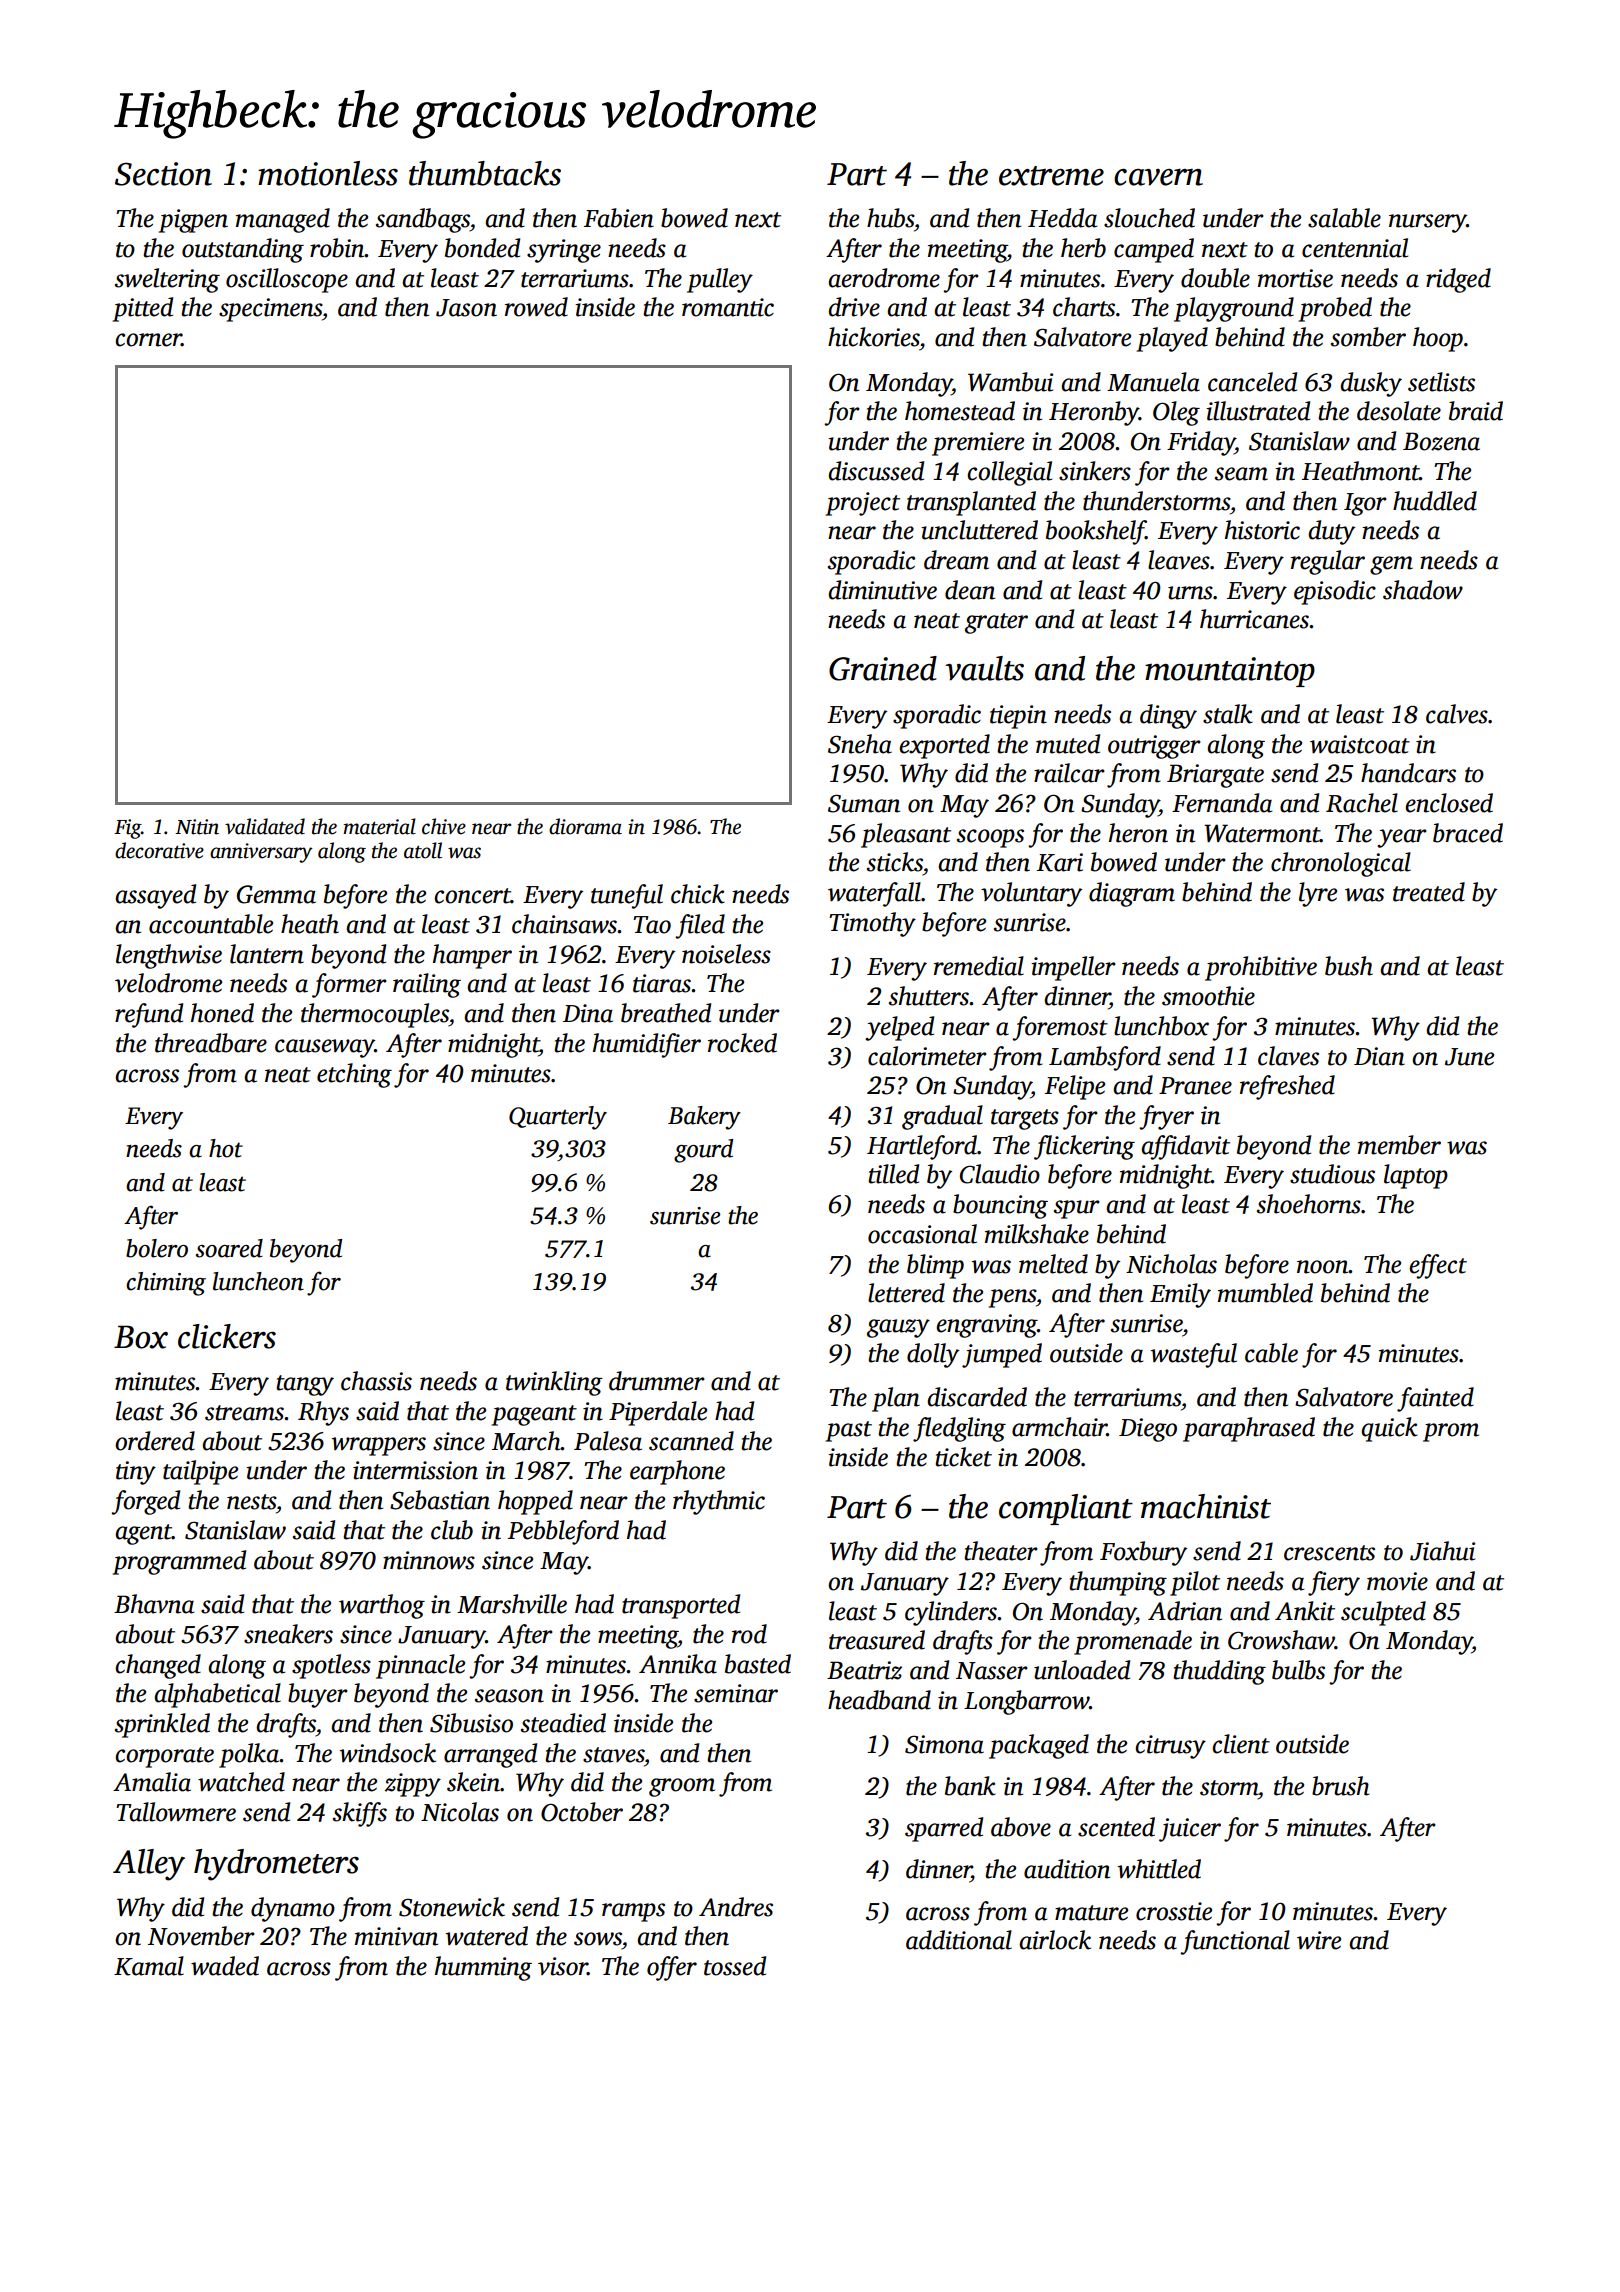 The width and height of the screenshot is (1620, 2292). I want to click on Friday, so click(1201, 443).
